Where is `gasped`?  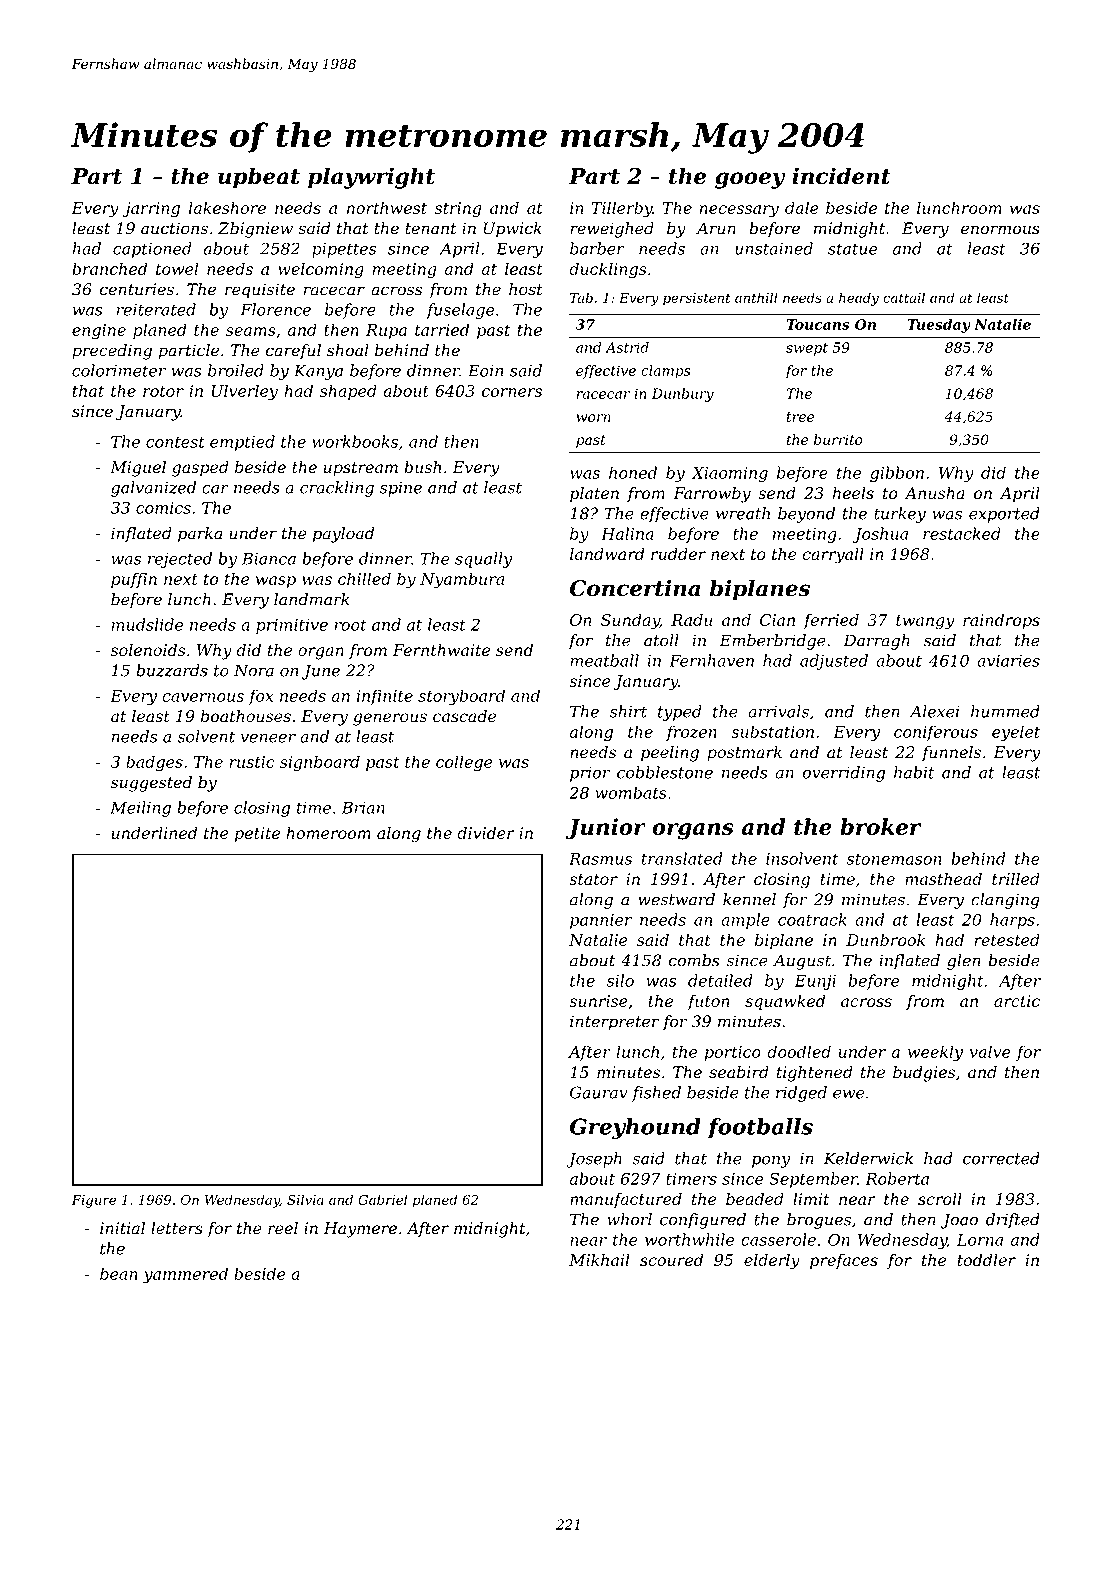
gasped is located at coordinates (200, 469).
